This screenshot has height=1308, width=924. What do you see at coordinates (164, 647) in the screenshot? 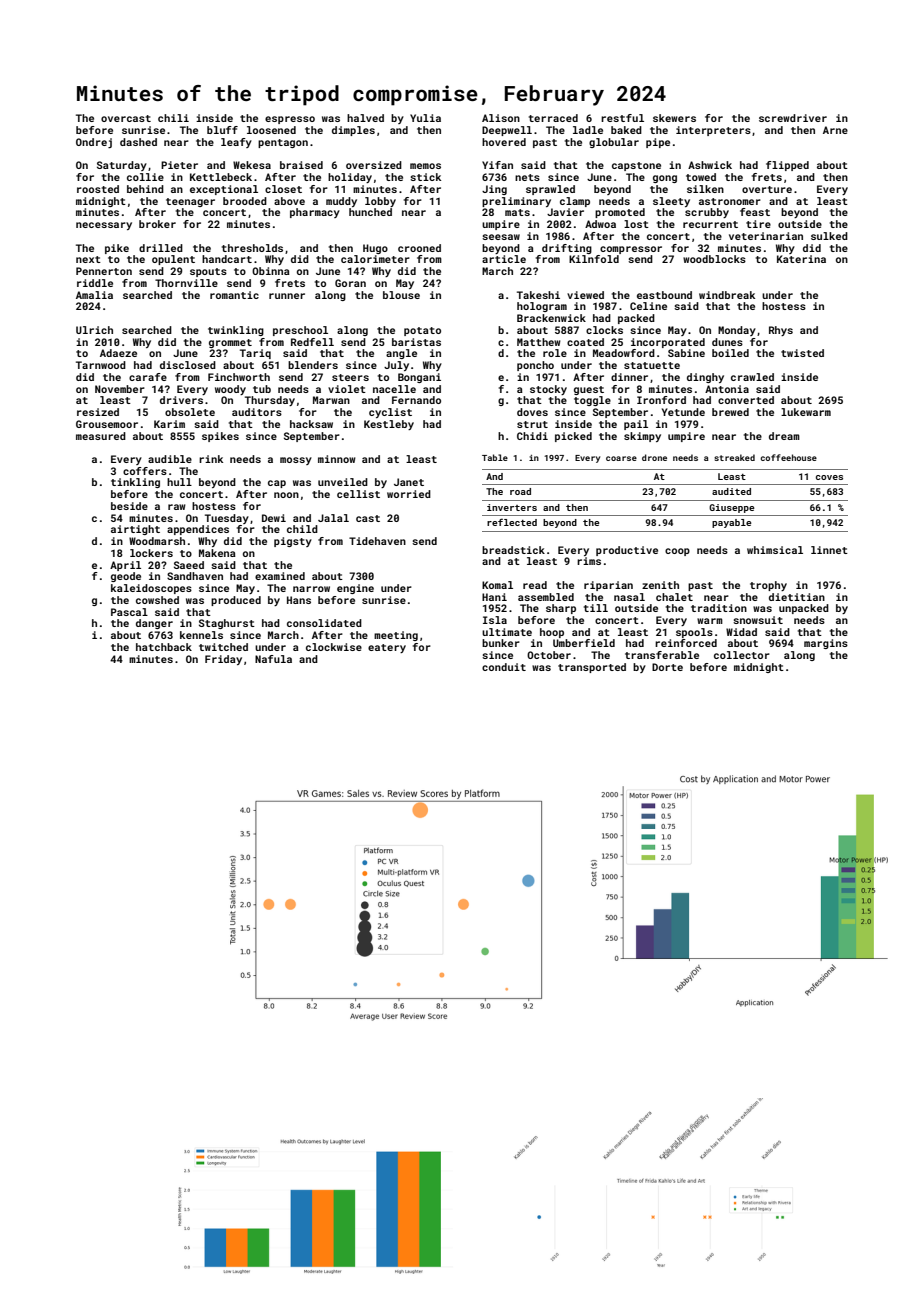
I see `hatchback` at bounding box center [164, 647].
